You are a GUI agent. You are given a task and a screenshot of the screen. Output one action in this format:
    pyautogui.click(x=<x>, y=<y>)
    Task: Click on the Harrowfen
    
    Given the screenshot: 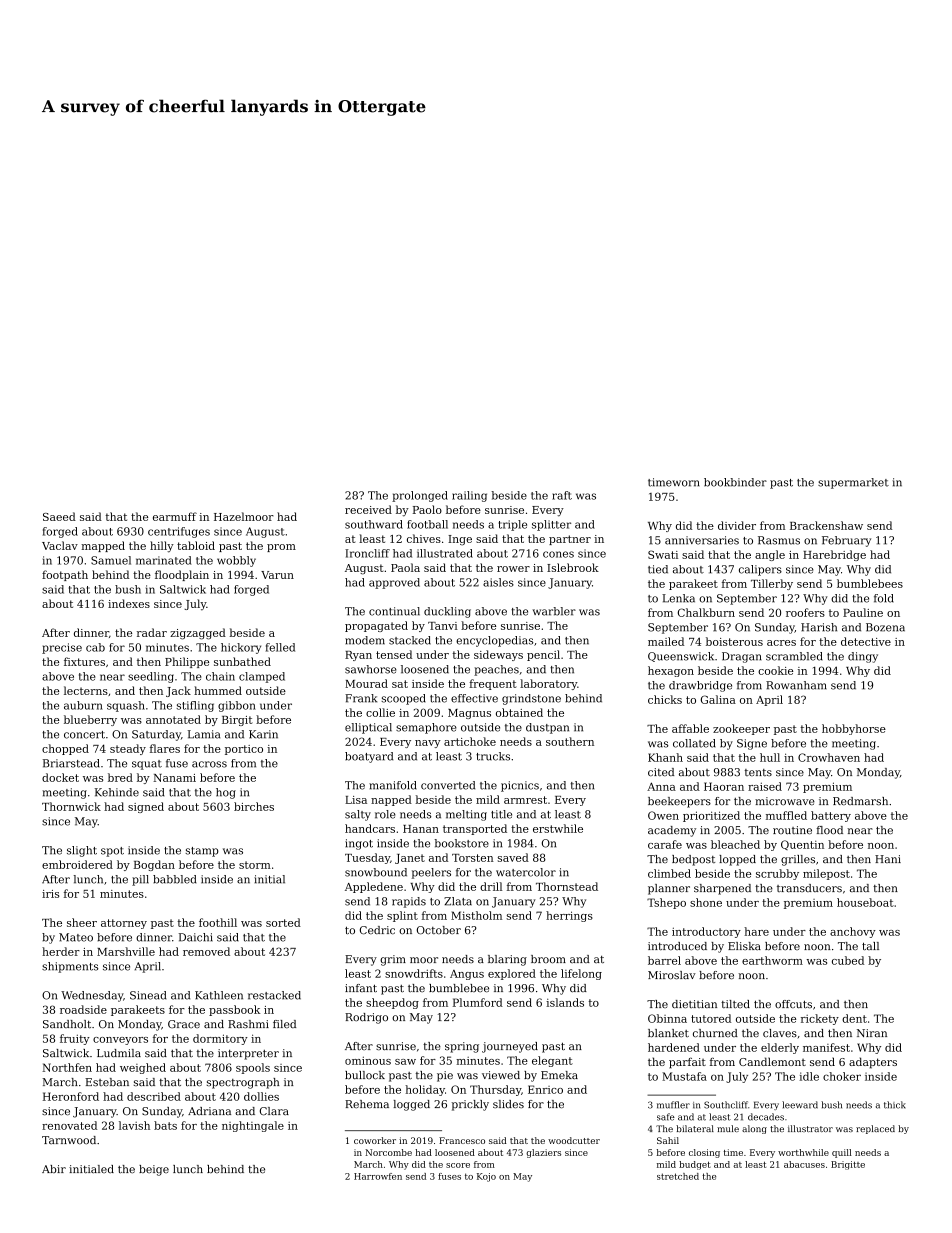 What is the action you would take?
    pyautogui.click(x=378, y=1176)
